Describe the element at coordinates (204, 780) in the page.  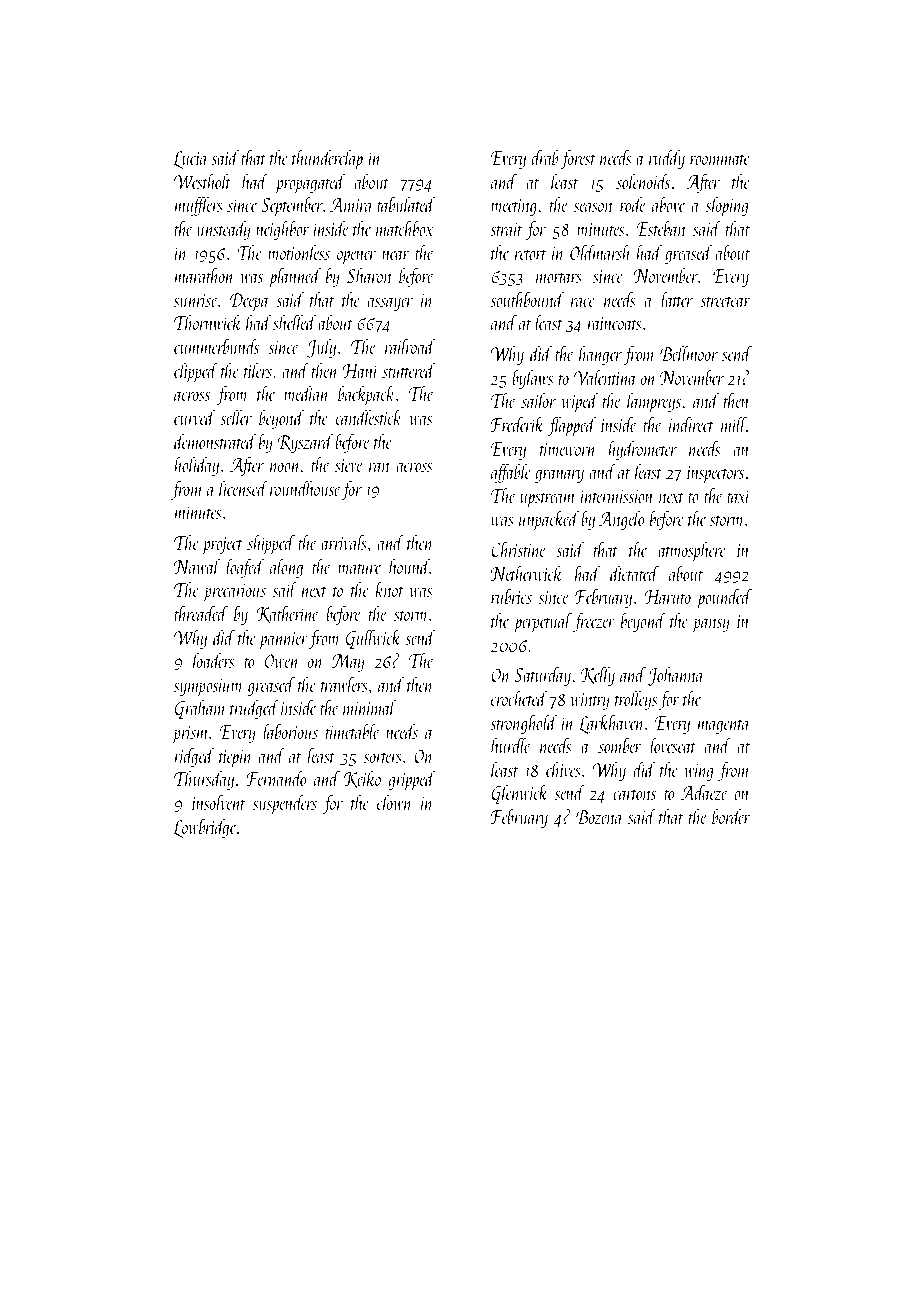
I see `Thursday` at that location.
